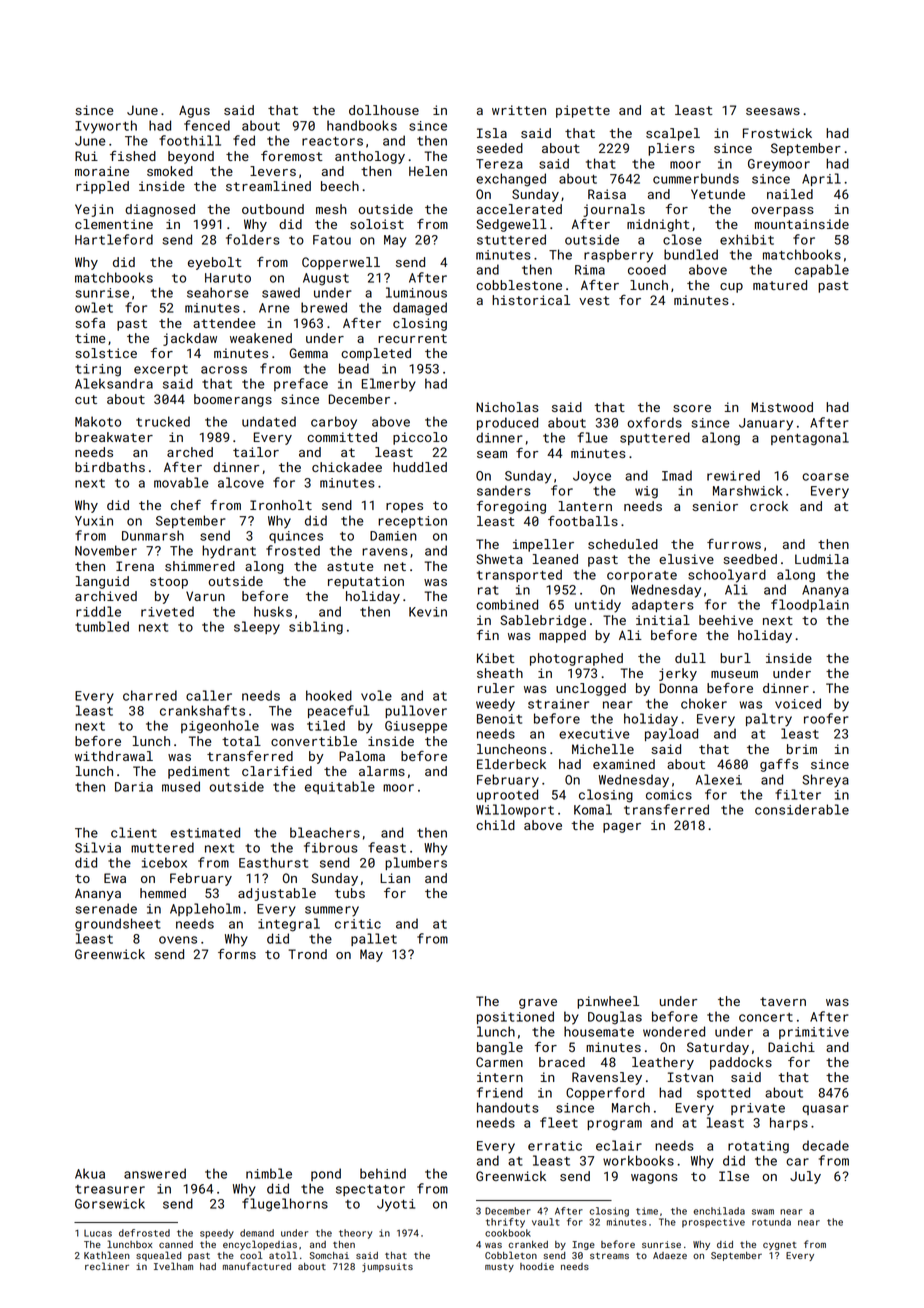 Image resolution: width=924 pixels, height=1308 pixels. Describe the element at coordinates (782, 407) in the screenshot. I see `Mistwood` at that location.
